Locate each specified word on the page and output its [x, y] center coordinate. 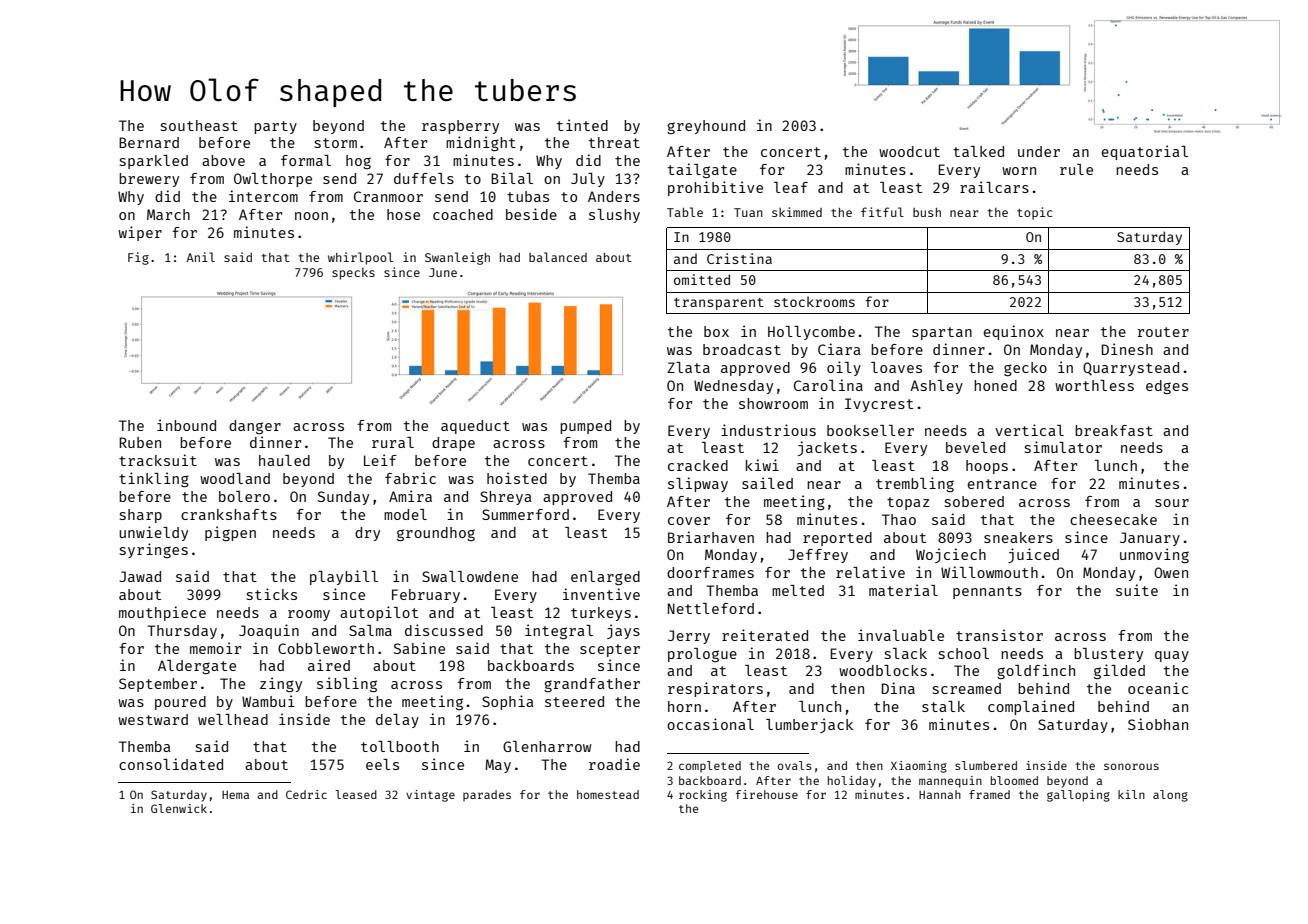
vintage [430, 796]
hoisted [517, 478]
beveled [975, 447]
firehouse [767, 794]
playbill [344, 577]
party [275, 127]
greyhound [706, 127]
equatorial [1145, 152]
